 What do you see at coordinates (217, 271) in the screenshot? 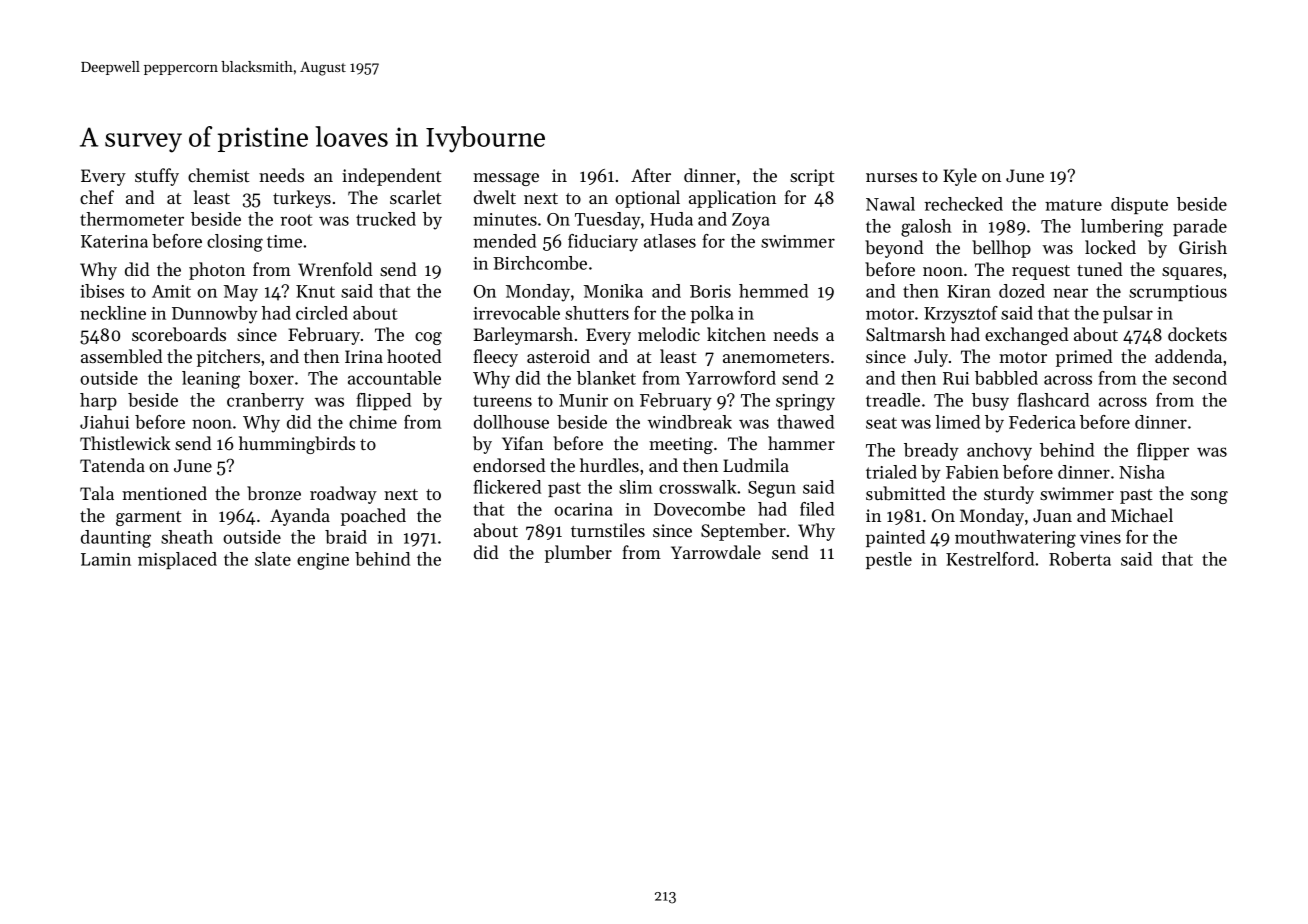
I see `photon` at bounding box center [217, 271].
